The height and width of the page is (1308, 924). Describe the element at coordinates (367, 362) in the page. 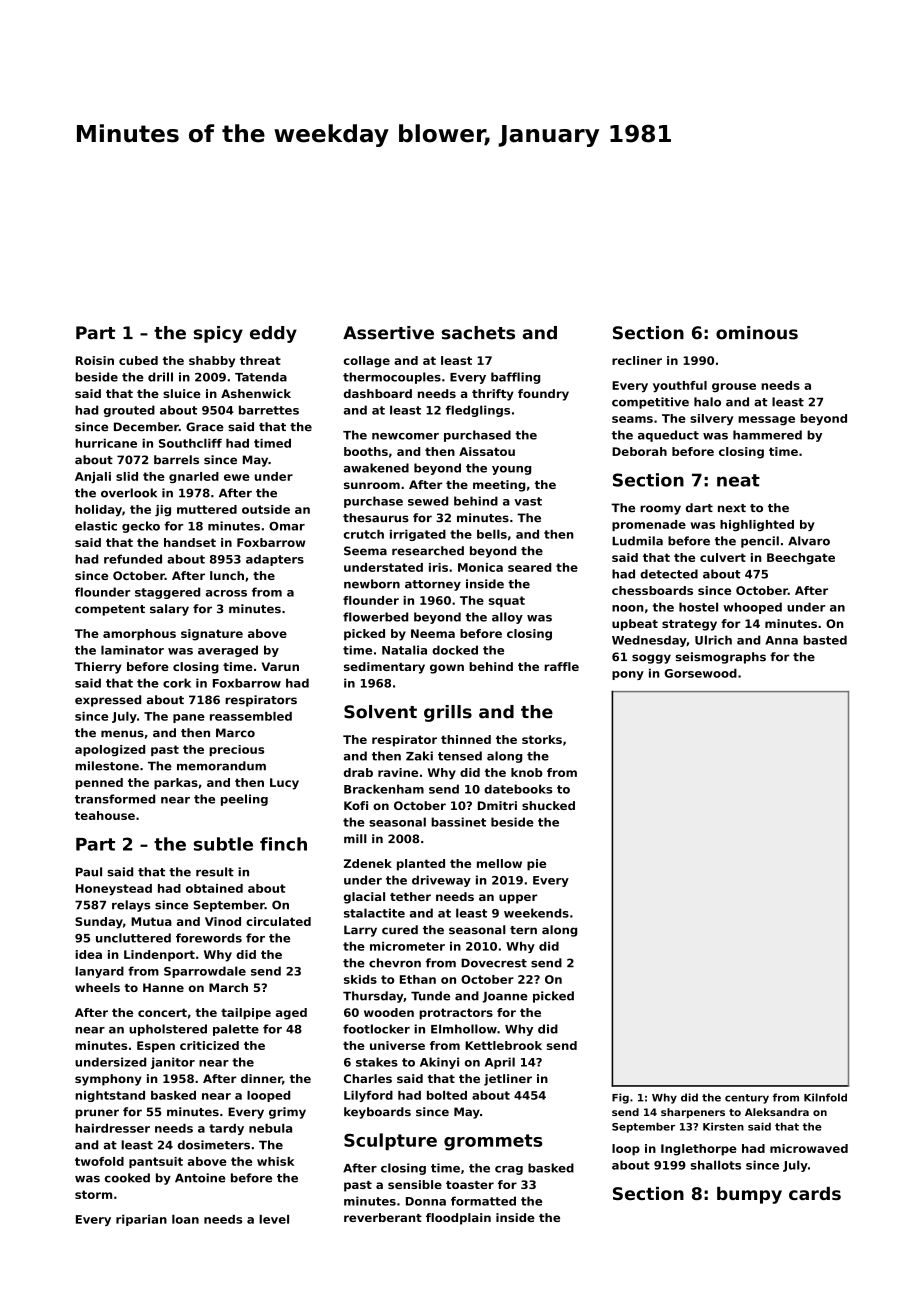

I see `collage` at that location.
